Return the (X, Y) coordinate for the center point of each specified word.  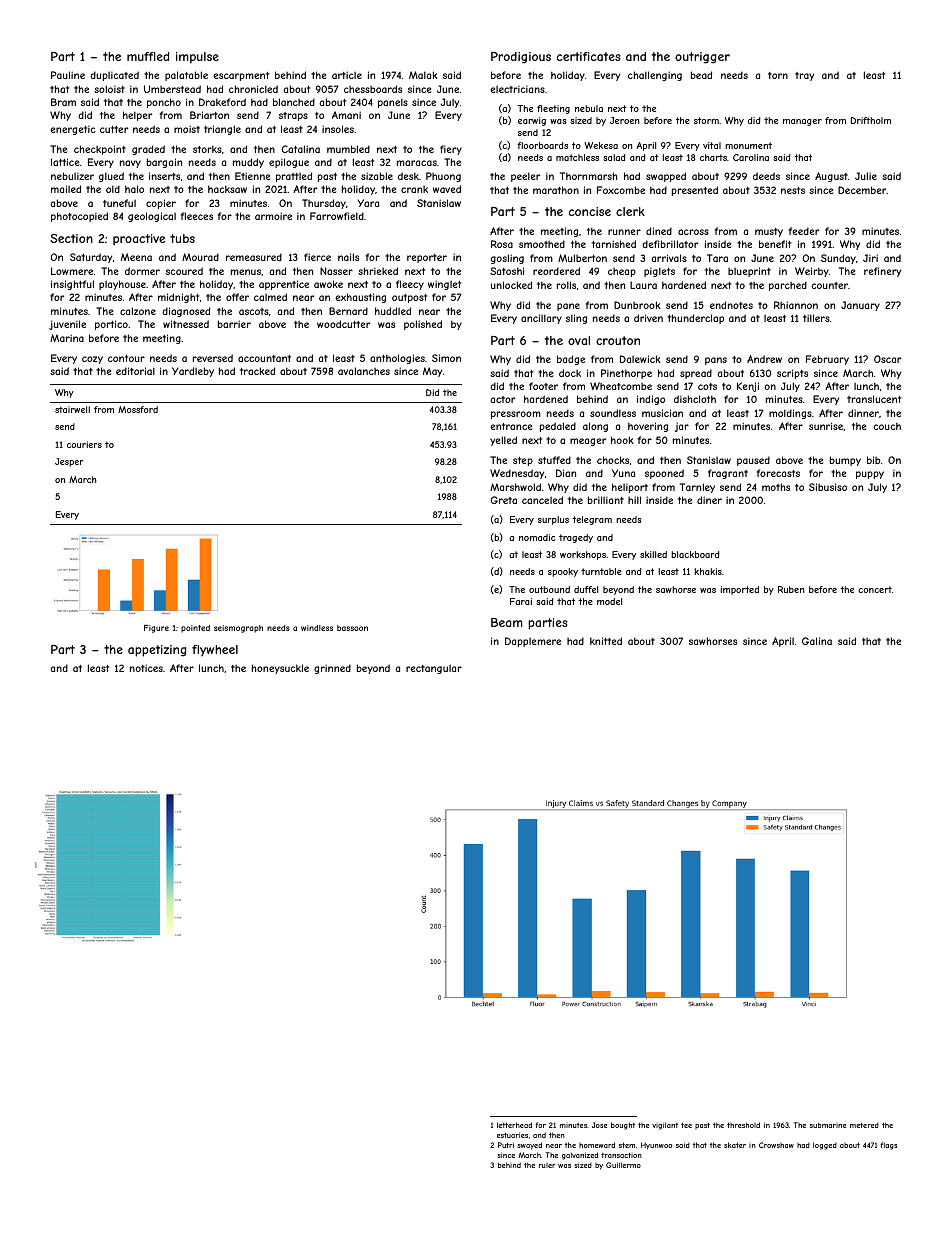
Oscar (887, 359)
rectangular (434, 669)
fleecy (410, 285)
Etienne (252, 176)
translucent (874, 399)
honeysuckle (280, 669)
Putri (506, 1145)
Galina (817, 641)
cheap (622, 272)
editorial (135, 371)
